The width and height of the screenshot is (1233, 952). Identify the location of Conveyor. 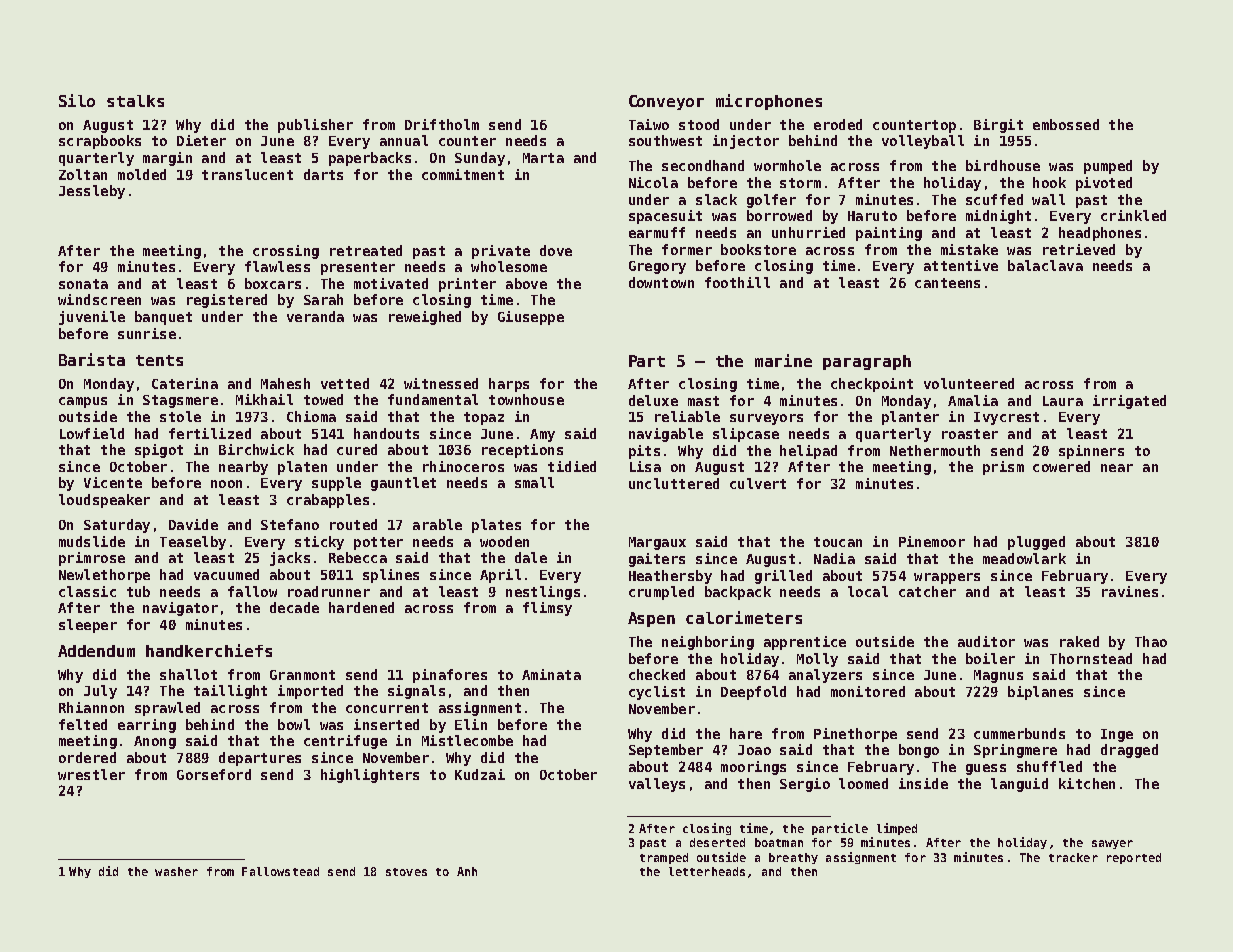
(666, 102).
